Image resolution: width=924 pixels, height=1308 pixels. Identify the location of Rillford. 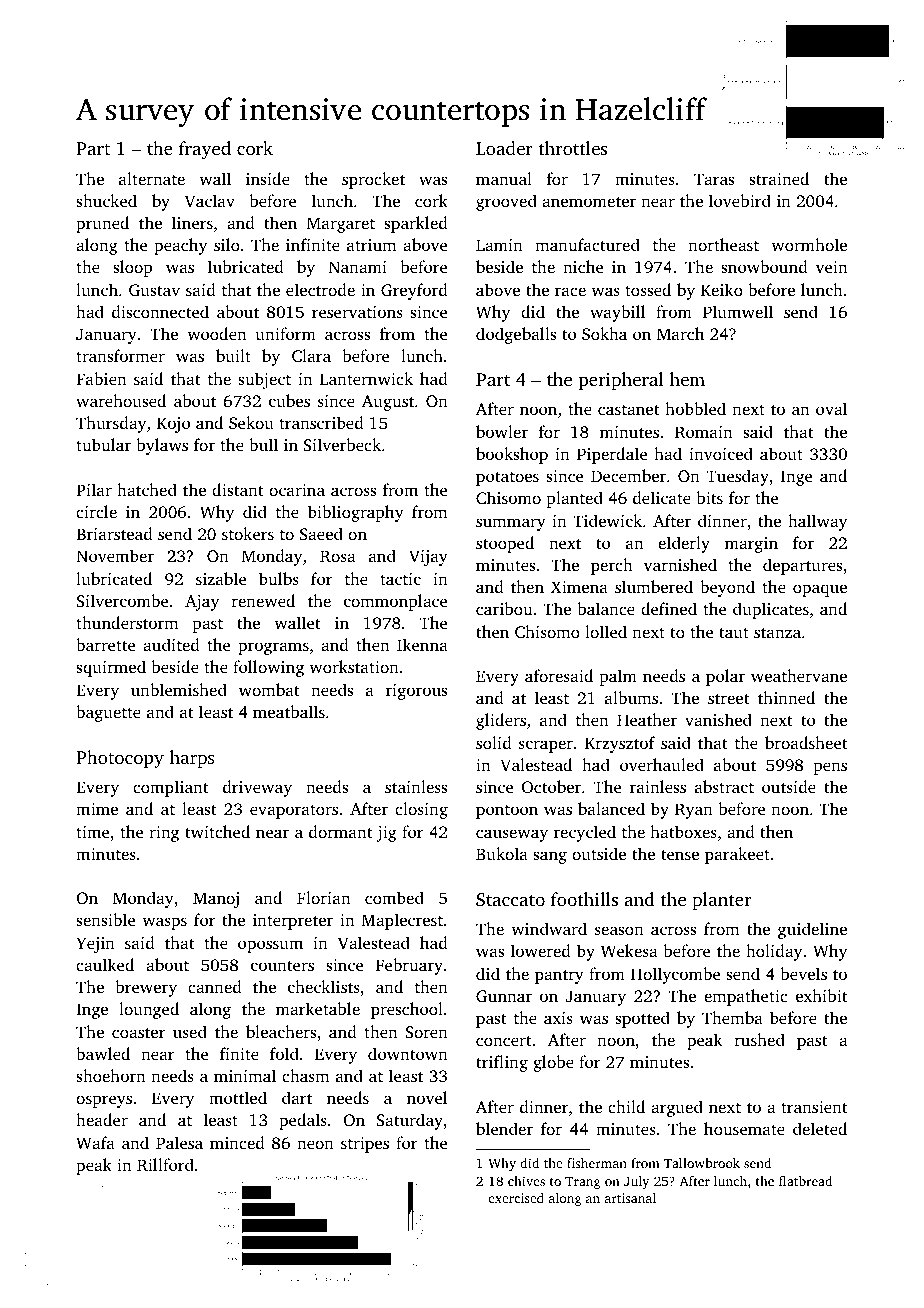
(165, 1165).
